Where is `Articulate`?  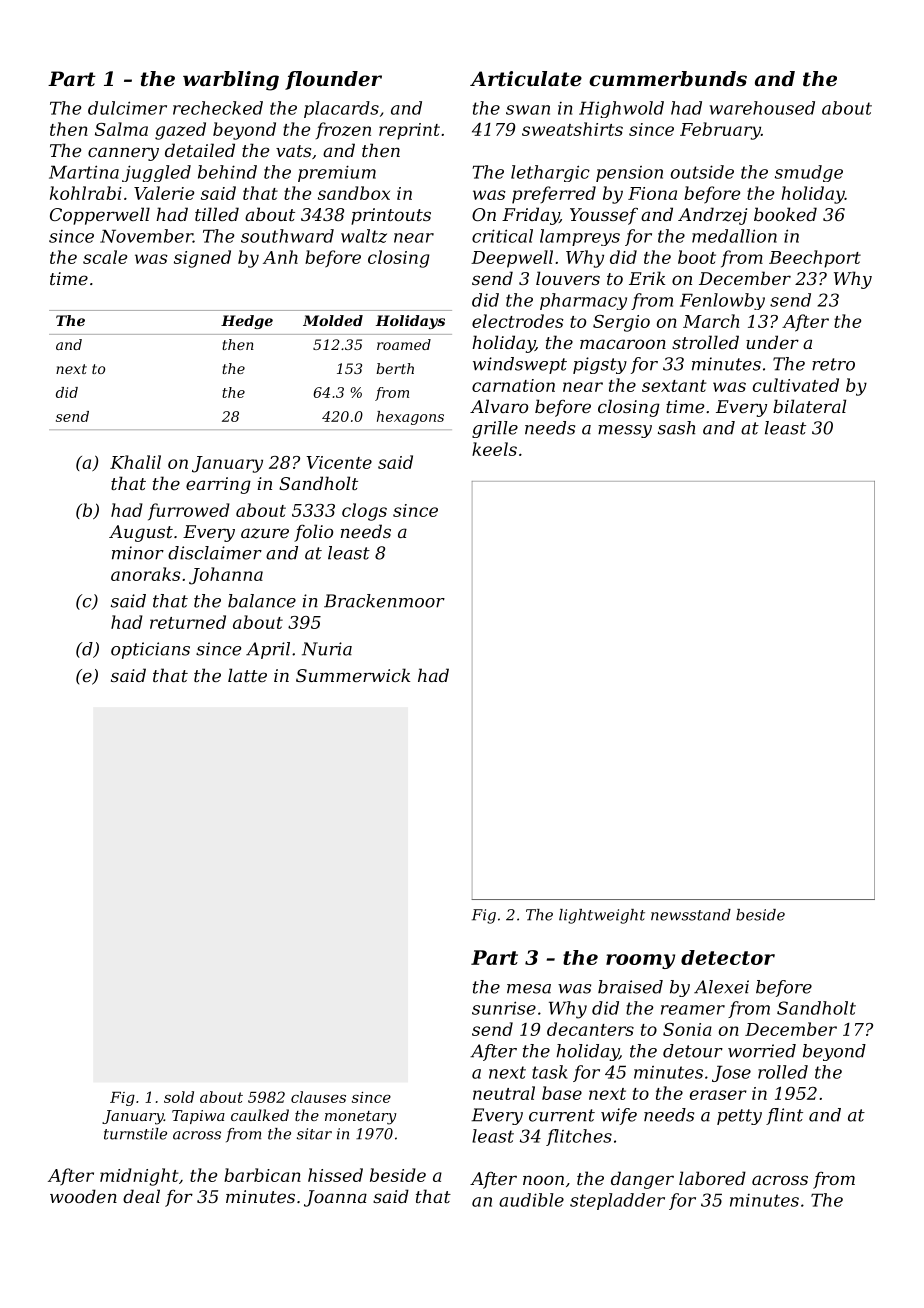 Articulate is located at coordinates (526, 79).
